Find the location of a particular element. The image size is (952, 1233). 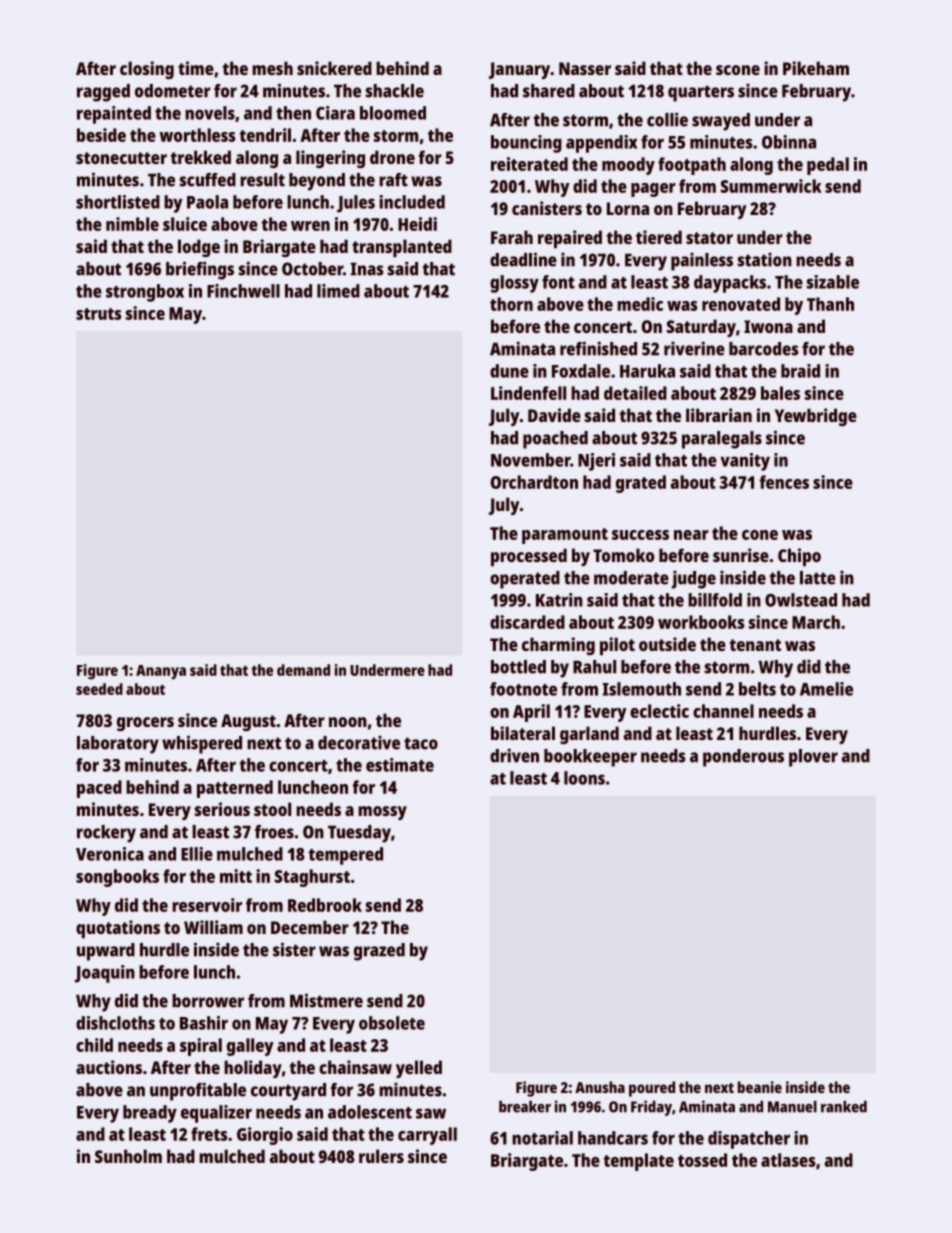

sizable is located at coordinates (833, 282).
